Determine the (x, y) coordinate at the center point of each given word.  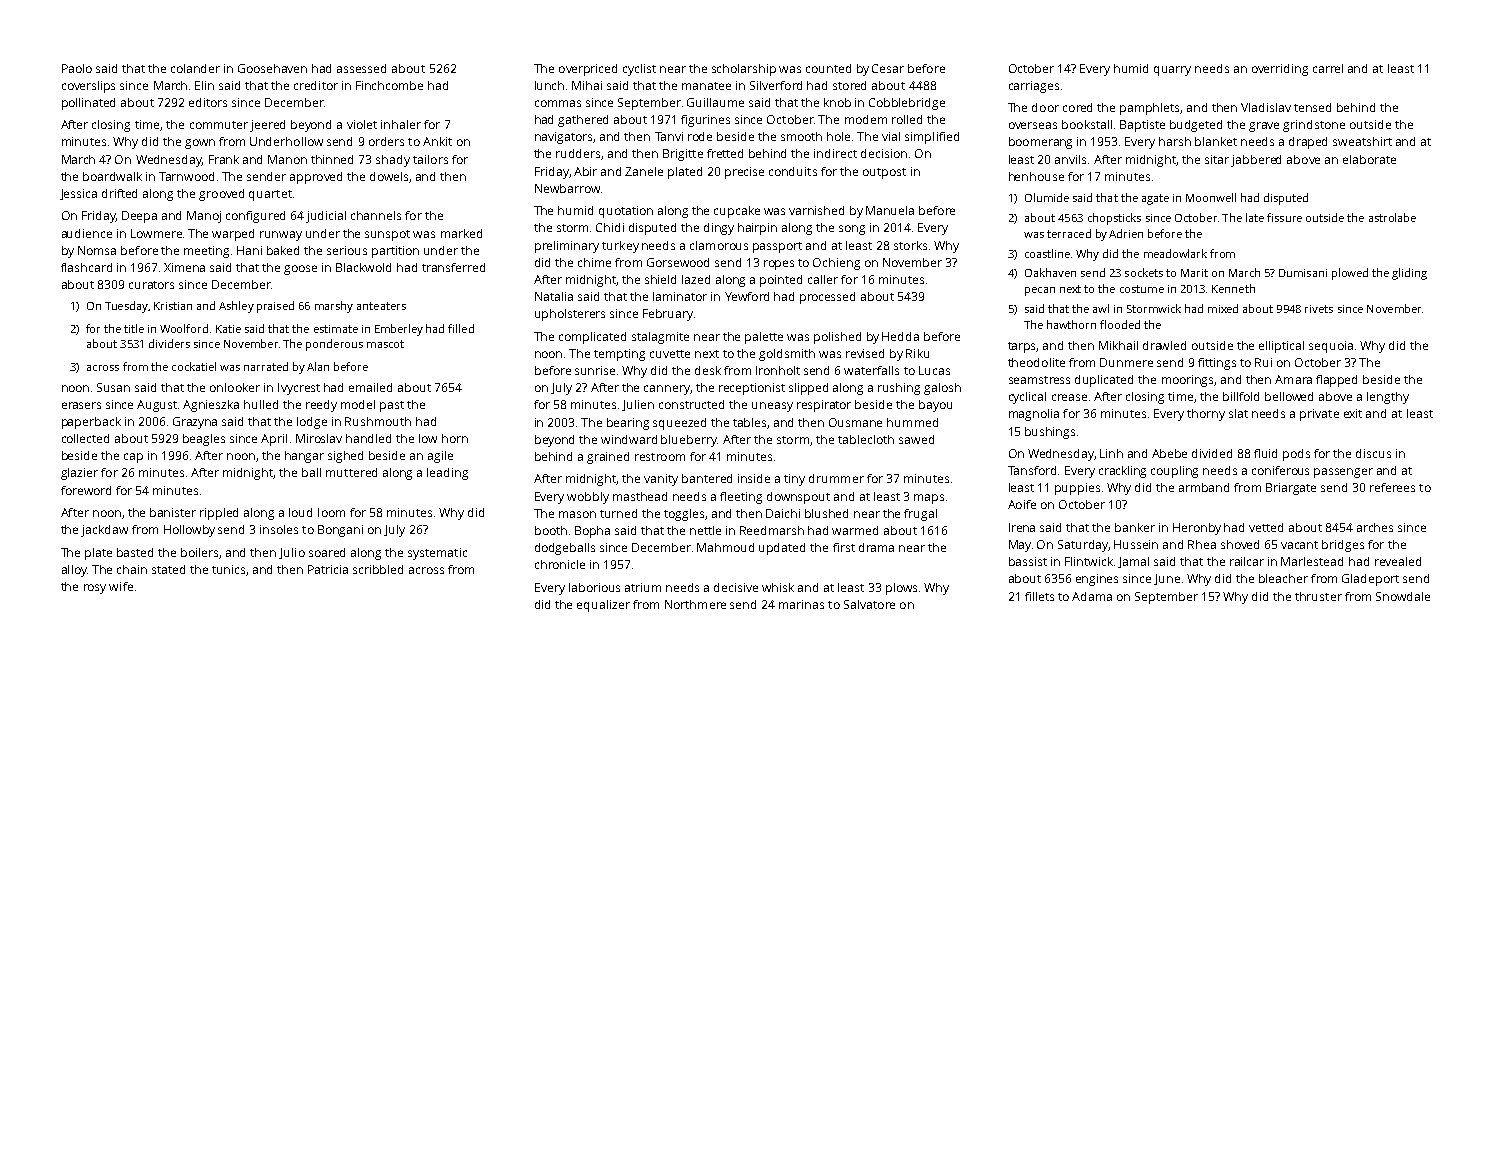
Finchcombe (389, 85)
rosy (95, 589)
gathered (583, 121)
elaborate (1369, 159)
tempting (619, 355)
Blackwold (363, 267)
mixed (1223, 308)
